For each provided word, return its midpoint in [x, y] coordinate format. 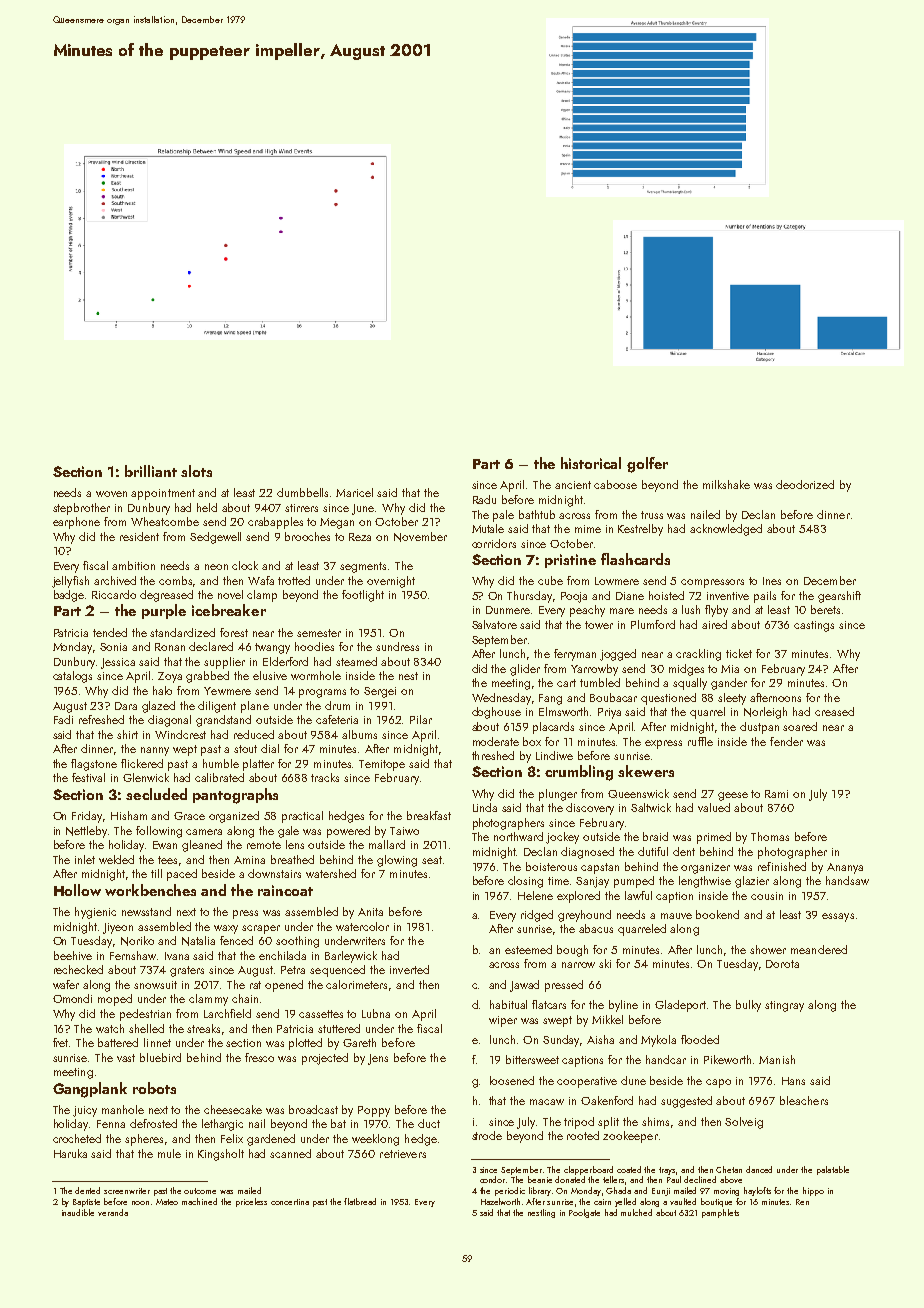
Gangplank [90, 1090]
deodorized [805, 484]
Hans [793, 1081]
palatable [833, 1170]
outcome [200, 1191]
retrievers [403, 1154]
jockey [562, 838]
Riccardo [114, 594]
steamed [356, 661]
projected [325, 1059]
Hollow [77, 890]
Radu [484, 499]
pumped [634, 882]
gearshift [839, 597]
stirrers [301, 508]
